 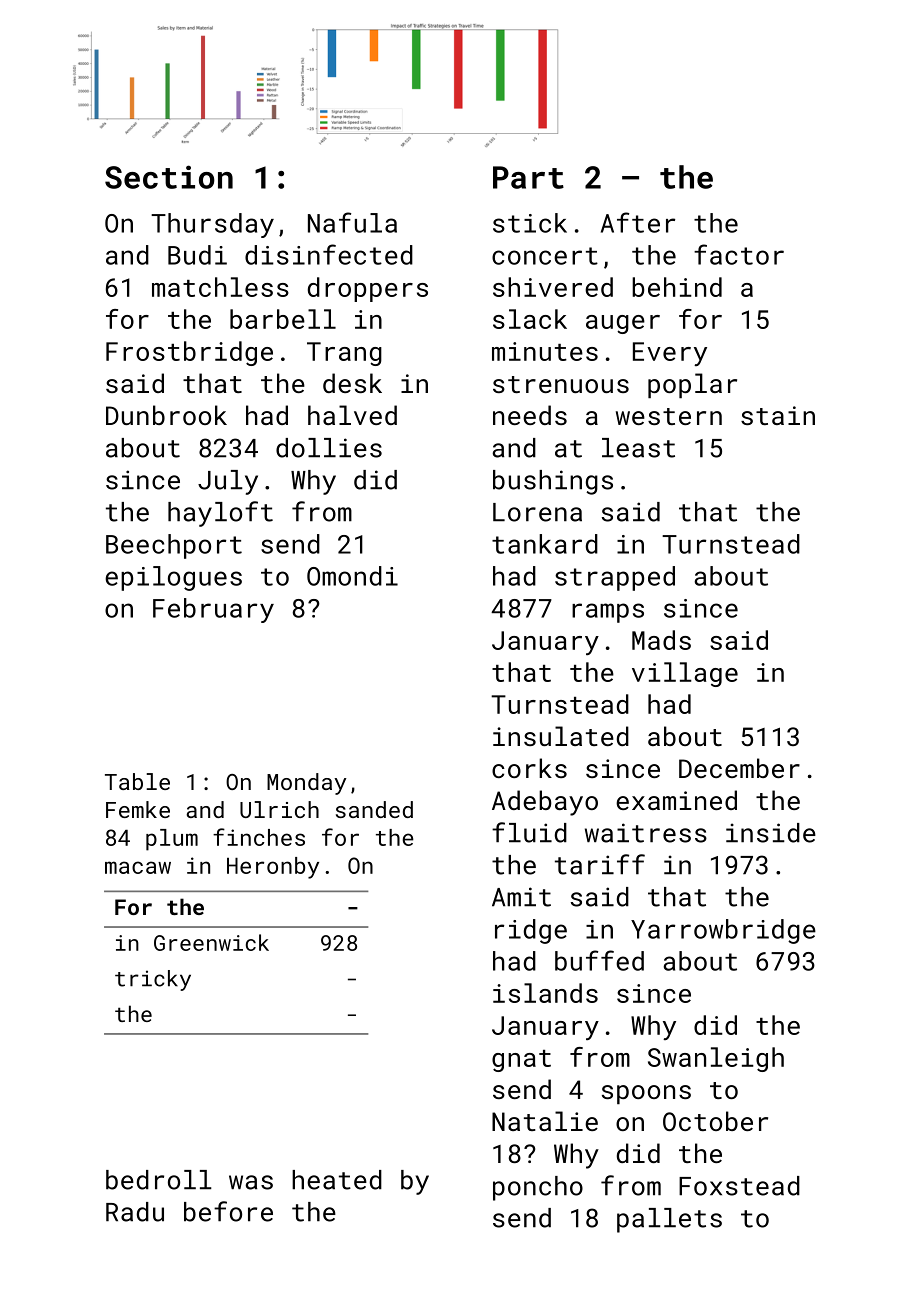 I want to click on Nafula, so click(x=352, y=222).
